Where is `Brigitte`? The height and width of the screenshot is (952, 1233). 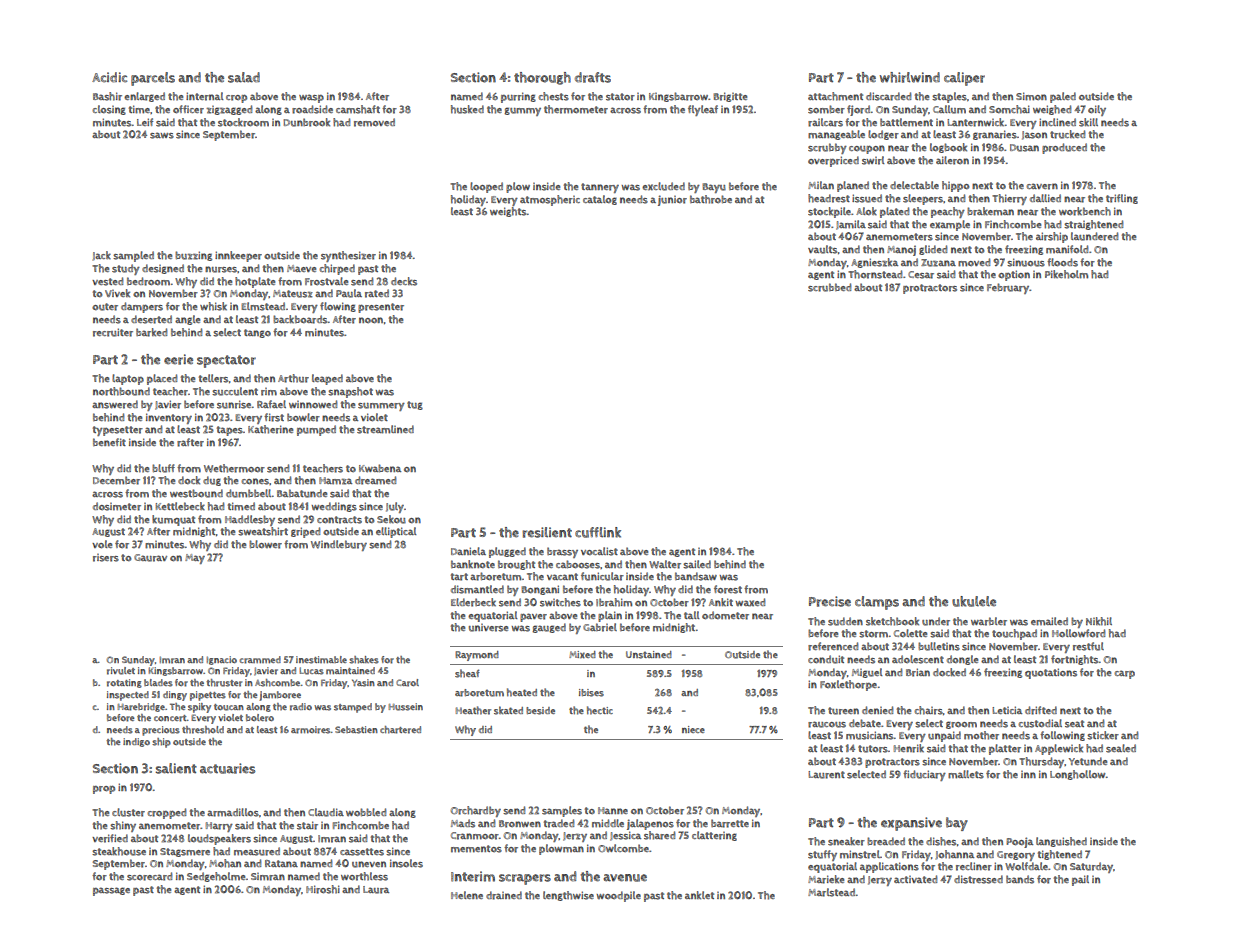 Brigitte is located at coordinates (730, 97).
